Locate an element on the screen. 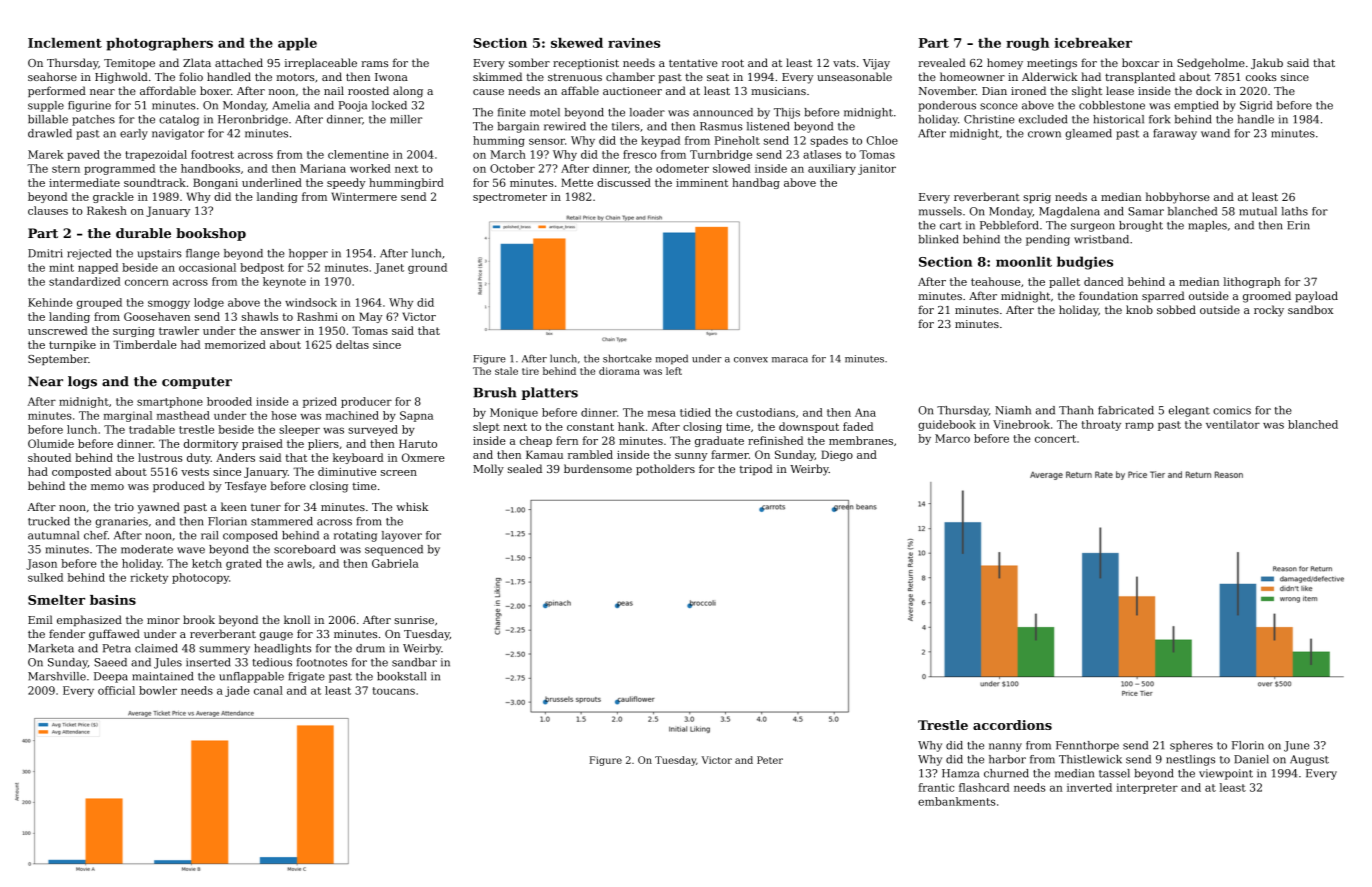 Image resolution: width=1372 pixels, height=887 pixels. ravines is located at coordinates (634, 43).
